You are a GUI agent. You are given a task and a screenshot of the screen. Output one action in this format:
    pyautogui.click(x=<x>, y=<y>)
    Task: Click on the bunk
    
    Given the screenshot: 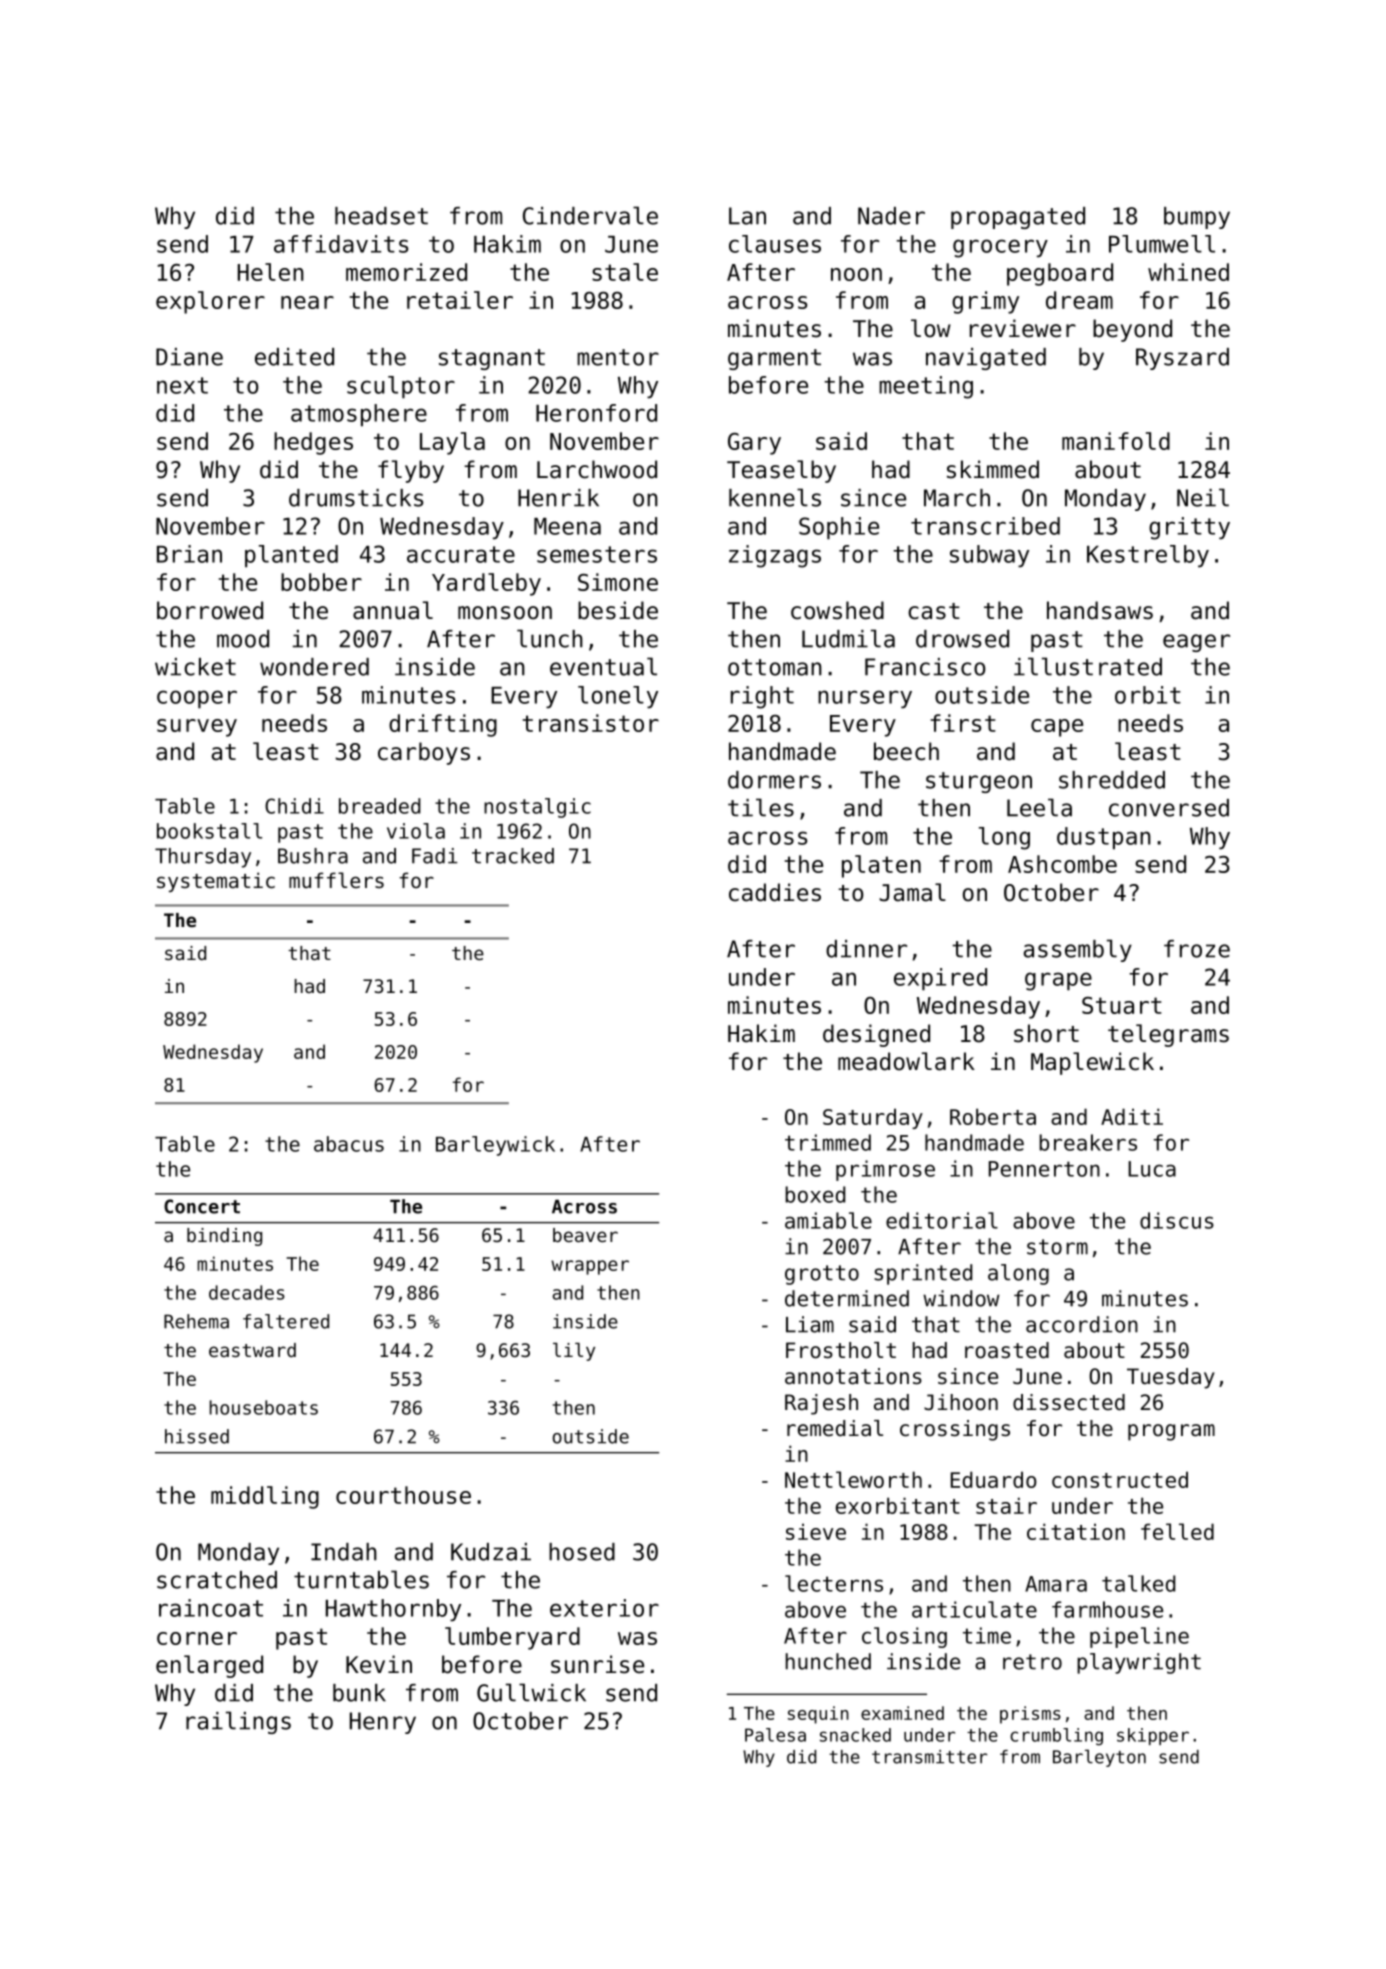 What is the action you would take?
    pyautogui.click(x=359, y=1693)
